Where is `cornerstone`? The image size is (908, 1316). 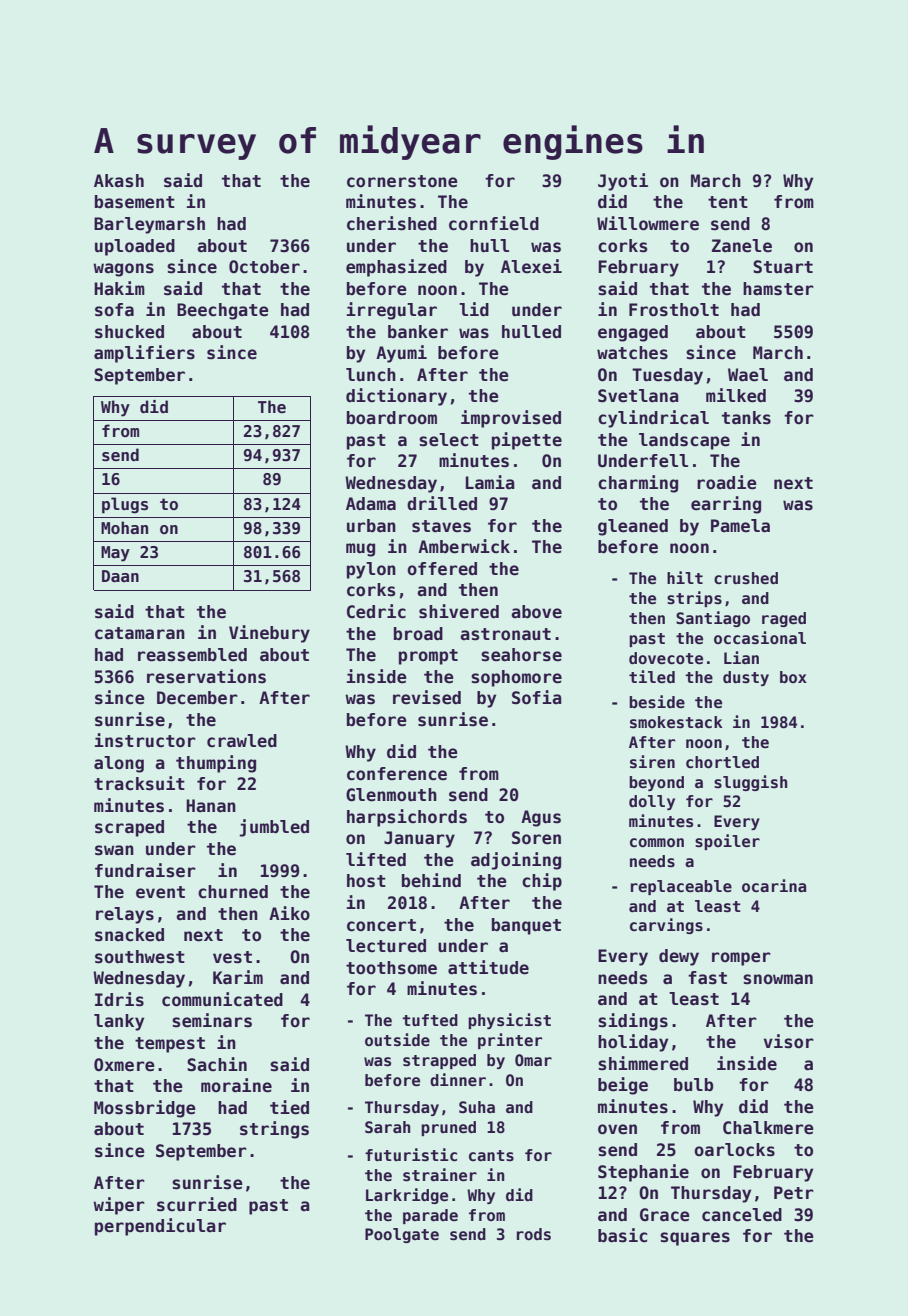
cornerstone is located at coordinates (402, 181).
